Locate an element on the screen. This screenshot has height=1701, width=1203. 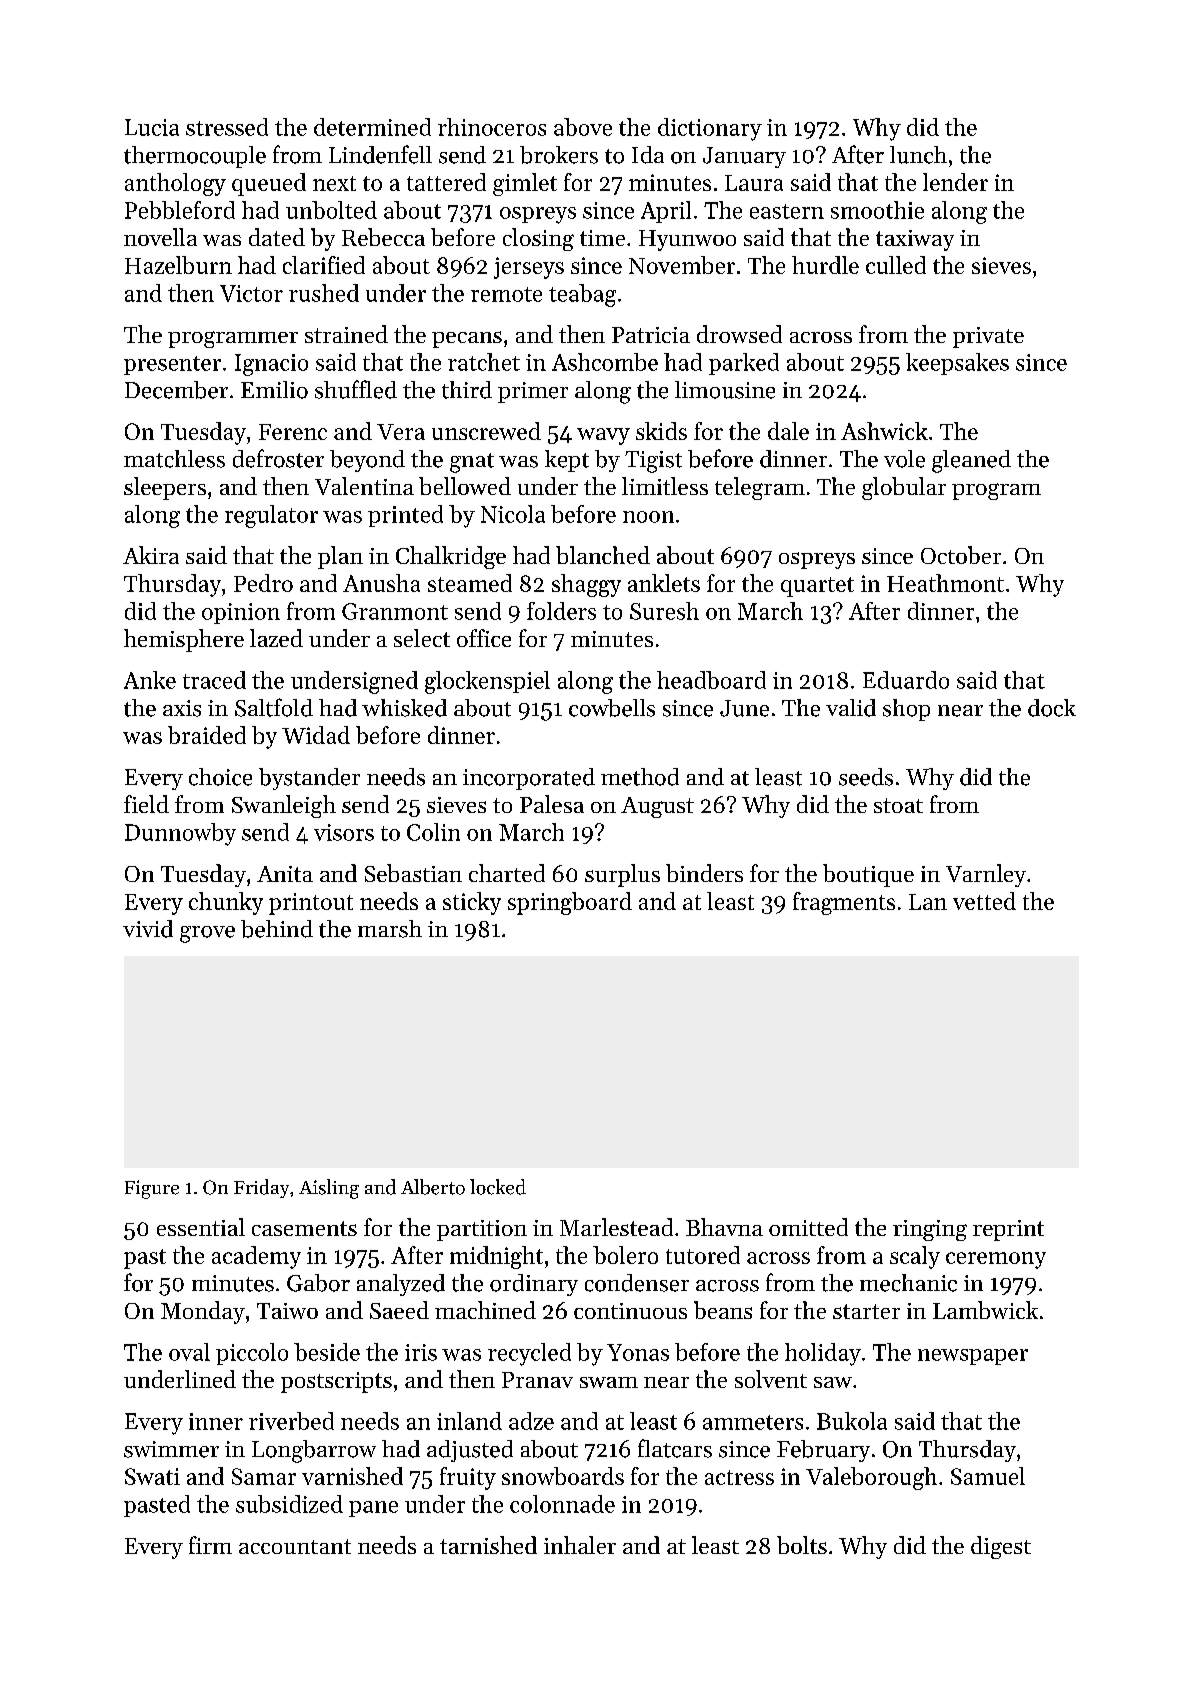
marsh is located at coordinates (390, 929).
